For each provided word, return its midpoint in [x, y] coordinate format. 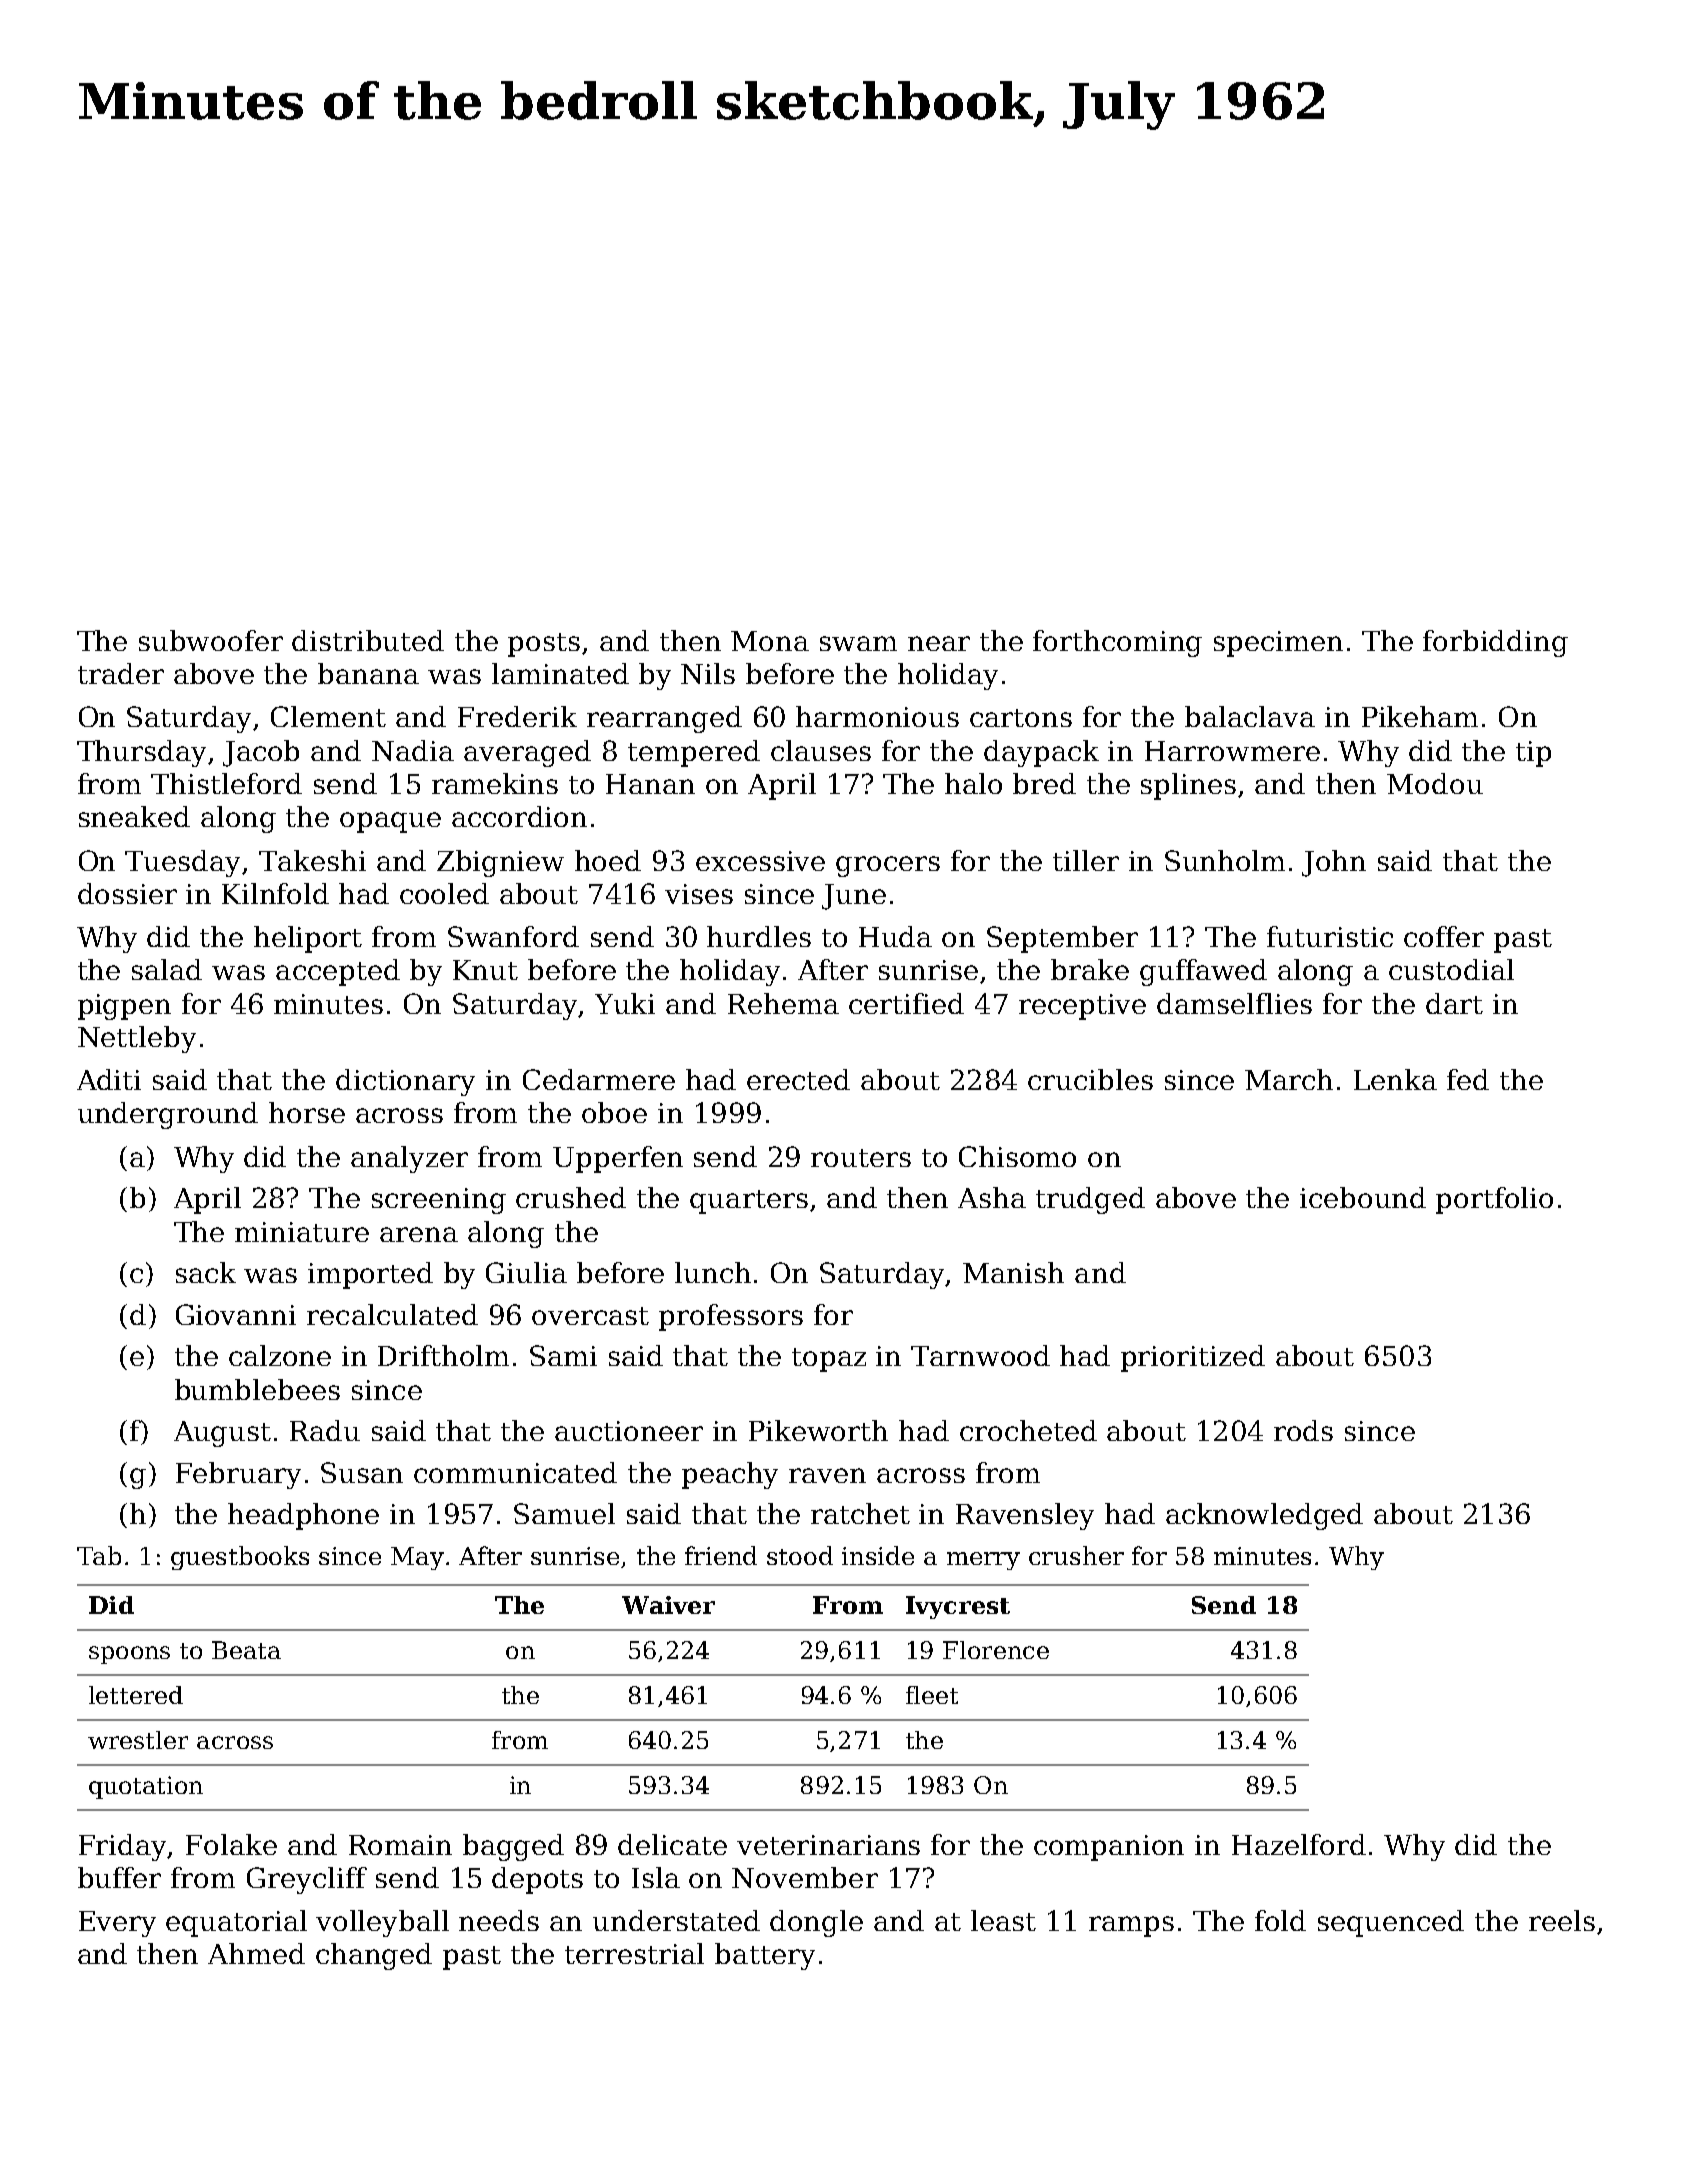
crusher [1076, 1555]
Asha [992, 1197]
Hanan [650, 784]
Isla [656, 1877]
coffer [1444, 936]
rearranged [664, 719]
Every [117, 1924]
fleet [932, 1695]
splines [1188, 786]
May [417, 1558]
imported [370, 1275]
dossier [127, 893]
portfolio [1494, 1200]
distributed [368, 640]
